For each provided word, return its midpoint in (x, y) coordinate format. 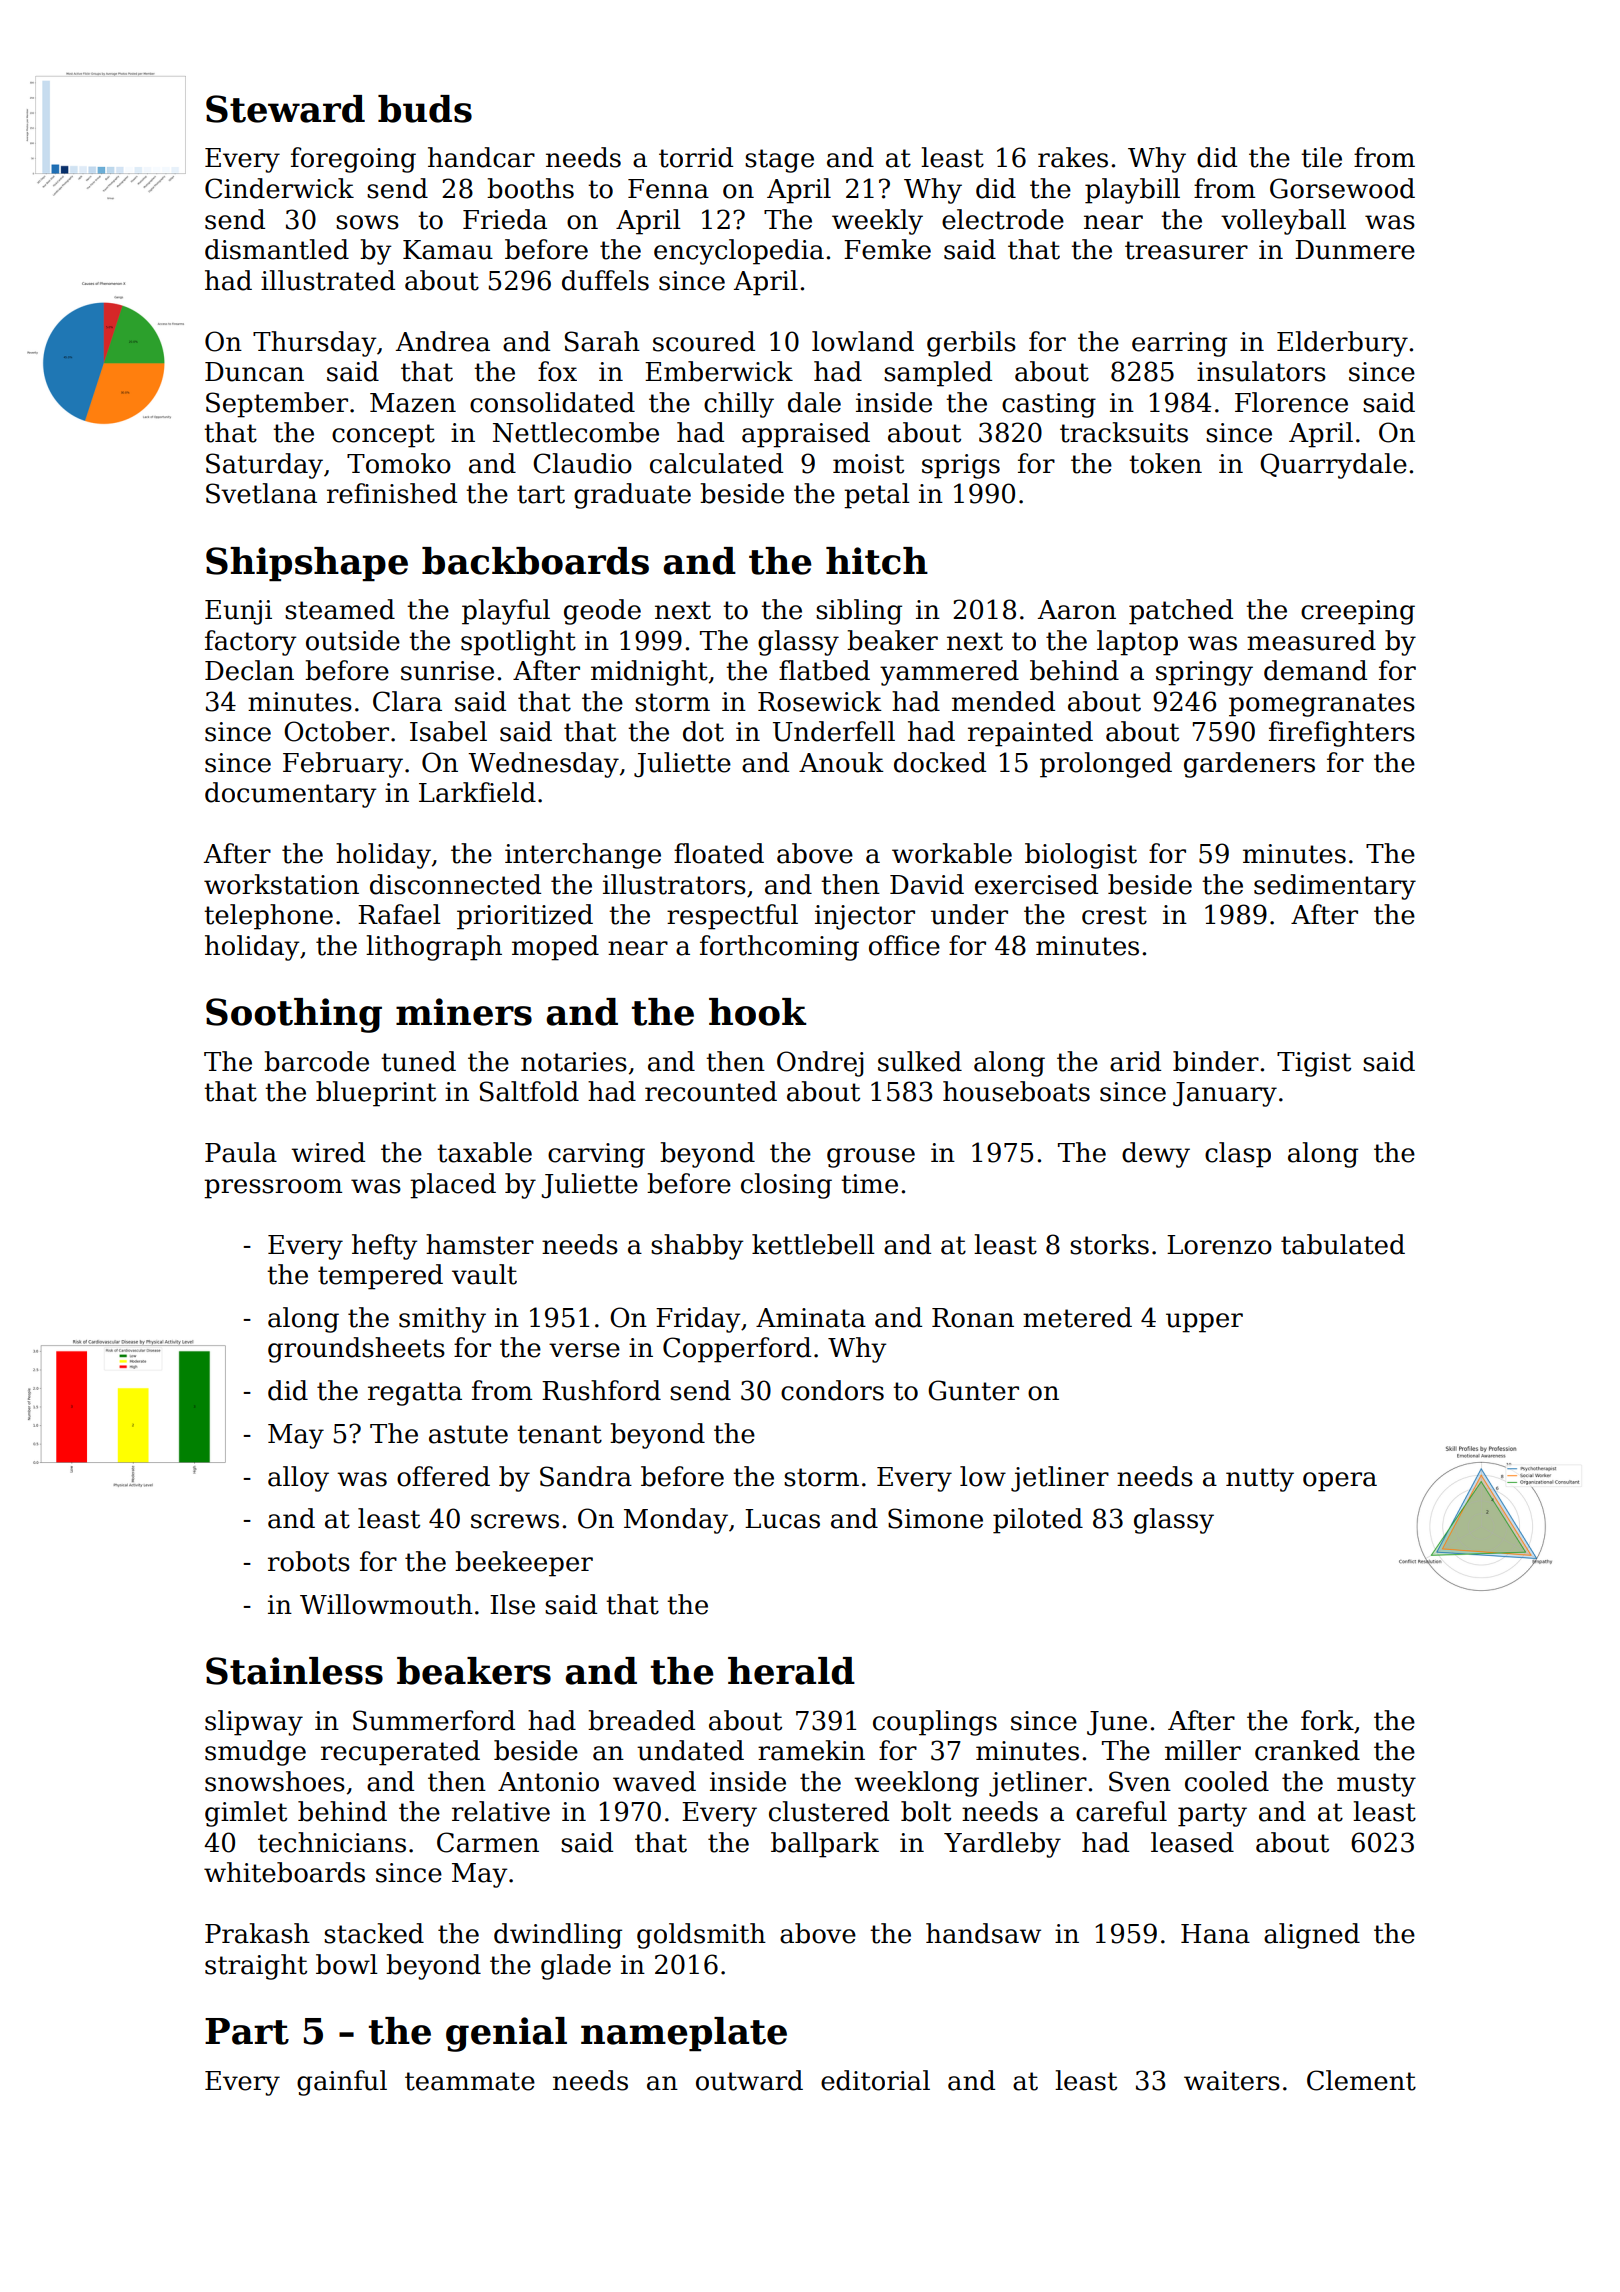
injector (865, 917)
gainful (342, 2083)
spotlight (518, 643)
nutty (1260, 1480)
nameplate (684, 2034)
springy (1204, 673)
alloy (298, 1479)
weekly (877, 222)
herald (791, 1671)
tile (1321, 157)
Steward (285, 109)
